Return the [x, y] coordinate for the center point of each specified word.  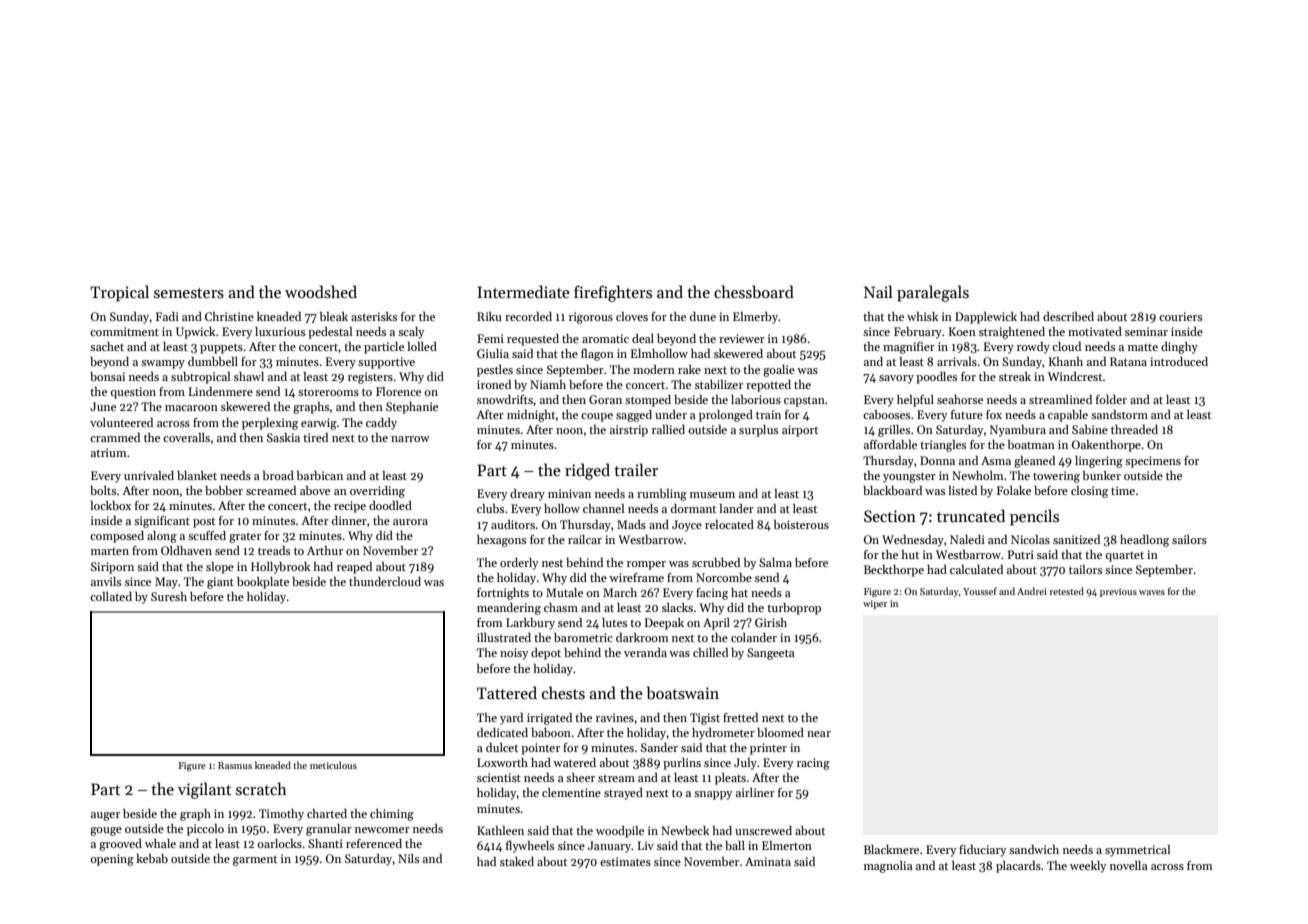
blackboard [892, 490]
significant [162, 522]
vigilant [205, 790]
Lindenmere [221, 391]
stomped [648, 401]
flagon [597, 355]
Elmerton [787, 845]
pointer [540, 749]
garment [255, 861]
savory [896, 379]
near [819, 734]
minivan [569, 493]
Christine [229, 316]
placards [1018, 867]
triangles [943, 446]
